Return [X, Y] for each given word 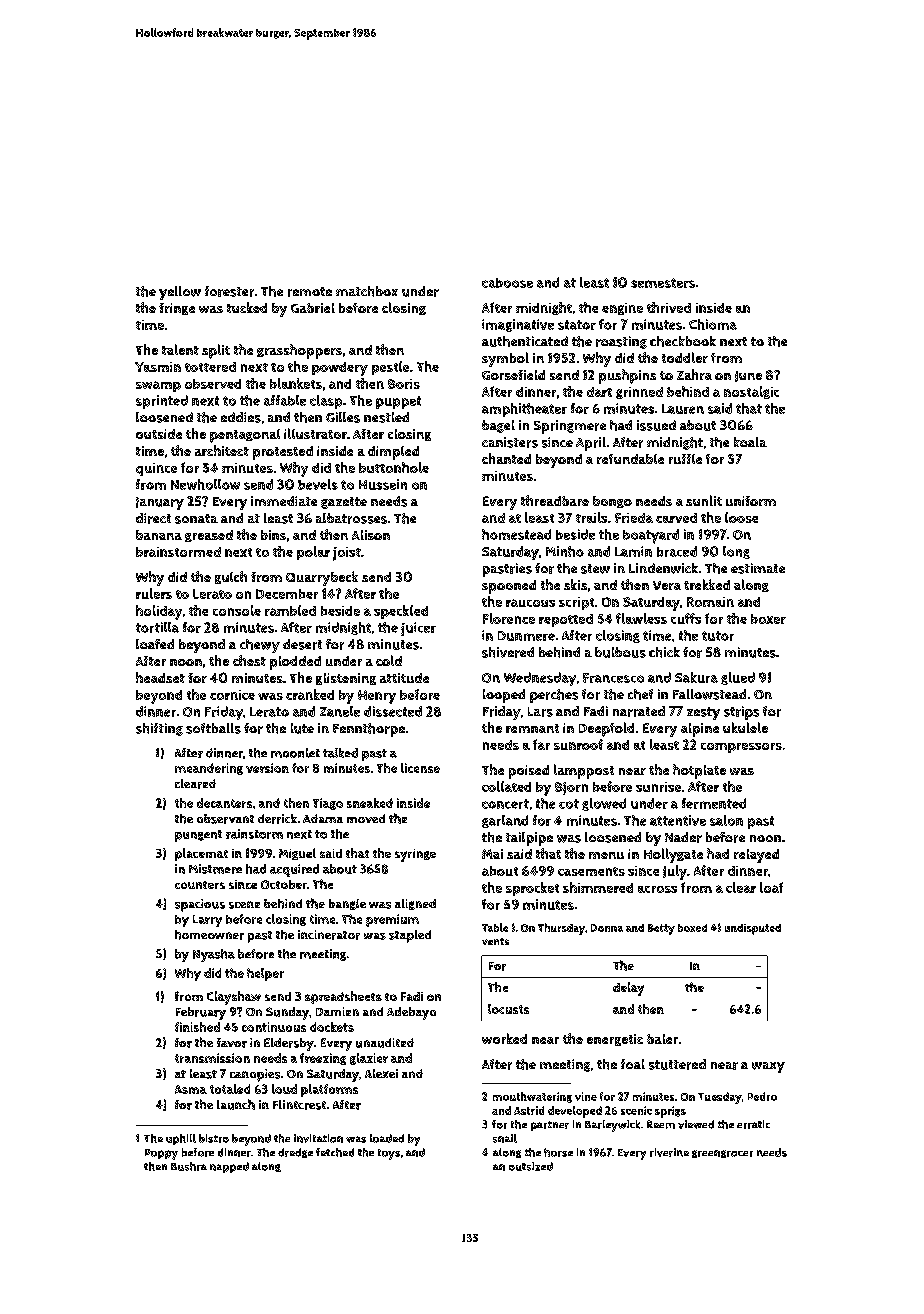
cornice [232, 695]
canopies [255, 1075]
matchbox [367, 291]
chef [640, 694]
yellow [180, 293]
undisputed [753, 929]
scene [244, 905]
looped [504, 696]
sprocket [532, 889]
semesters [663, 283]
